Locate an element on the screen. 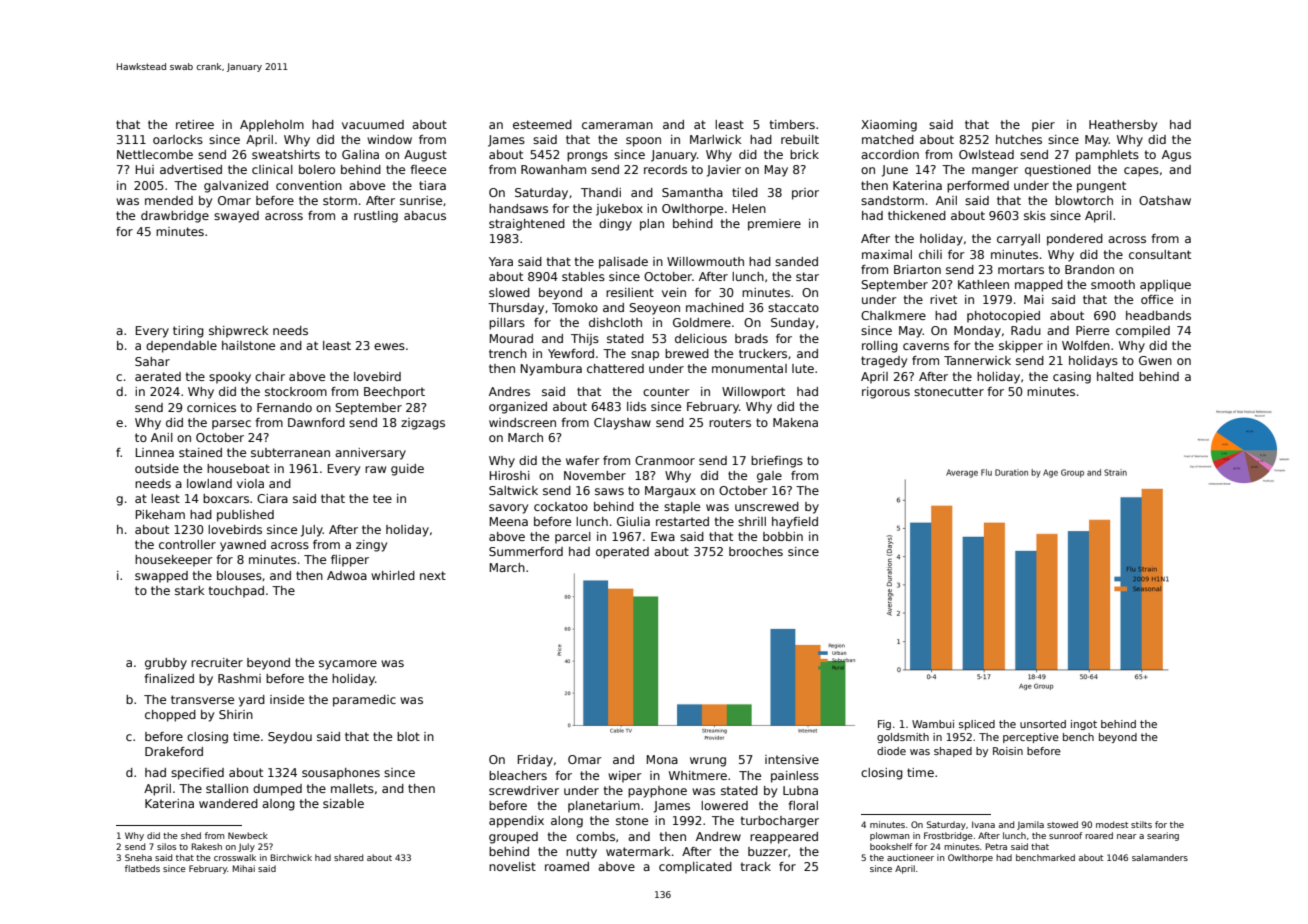 Image resolution: width=1308 pixels, height=924 pixels. watermark is located at coordinates (638, 851).
